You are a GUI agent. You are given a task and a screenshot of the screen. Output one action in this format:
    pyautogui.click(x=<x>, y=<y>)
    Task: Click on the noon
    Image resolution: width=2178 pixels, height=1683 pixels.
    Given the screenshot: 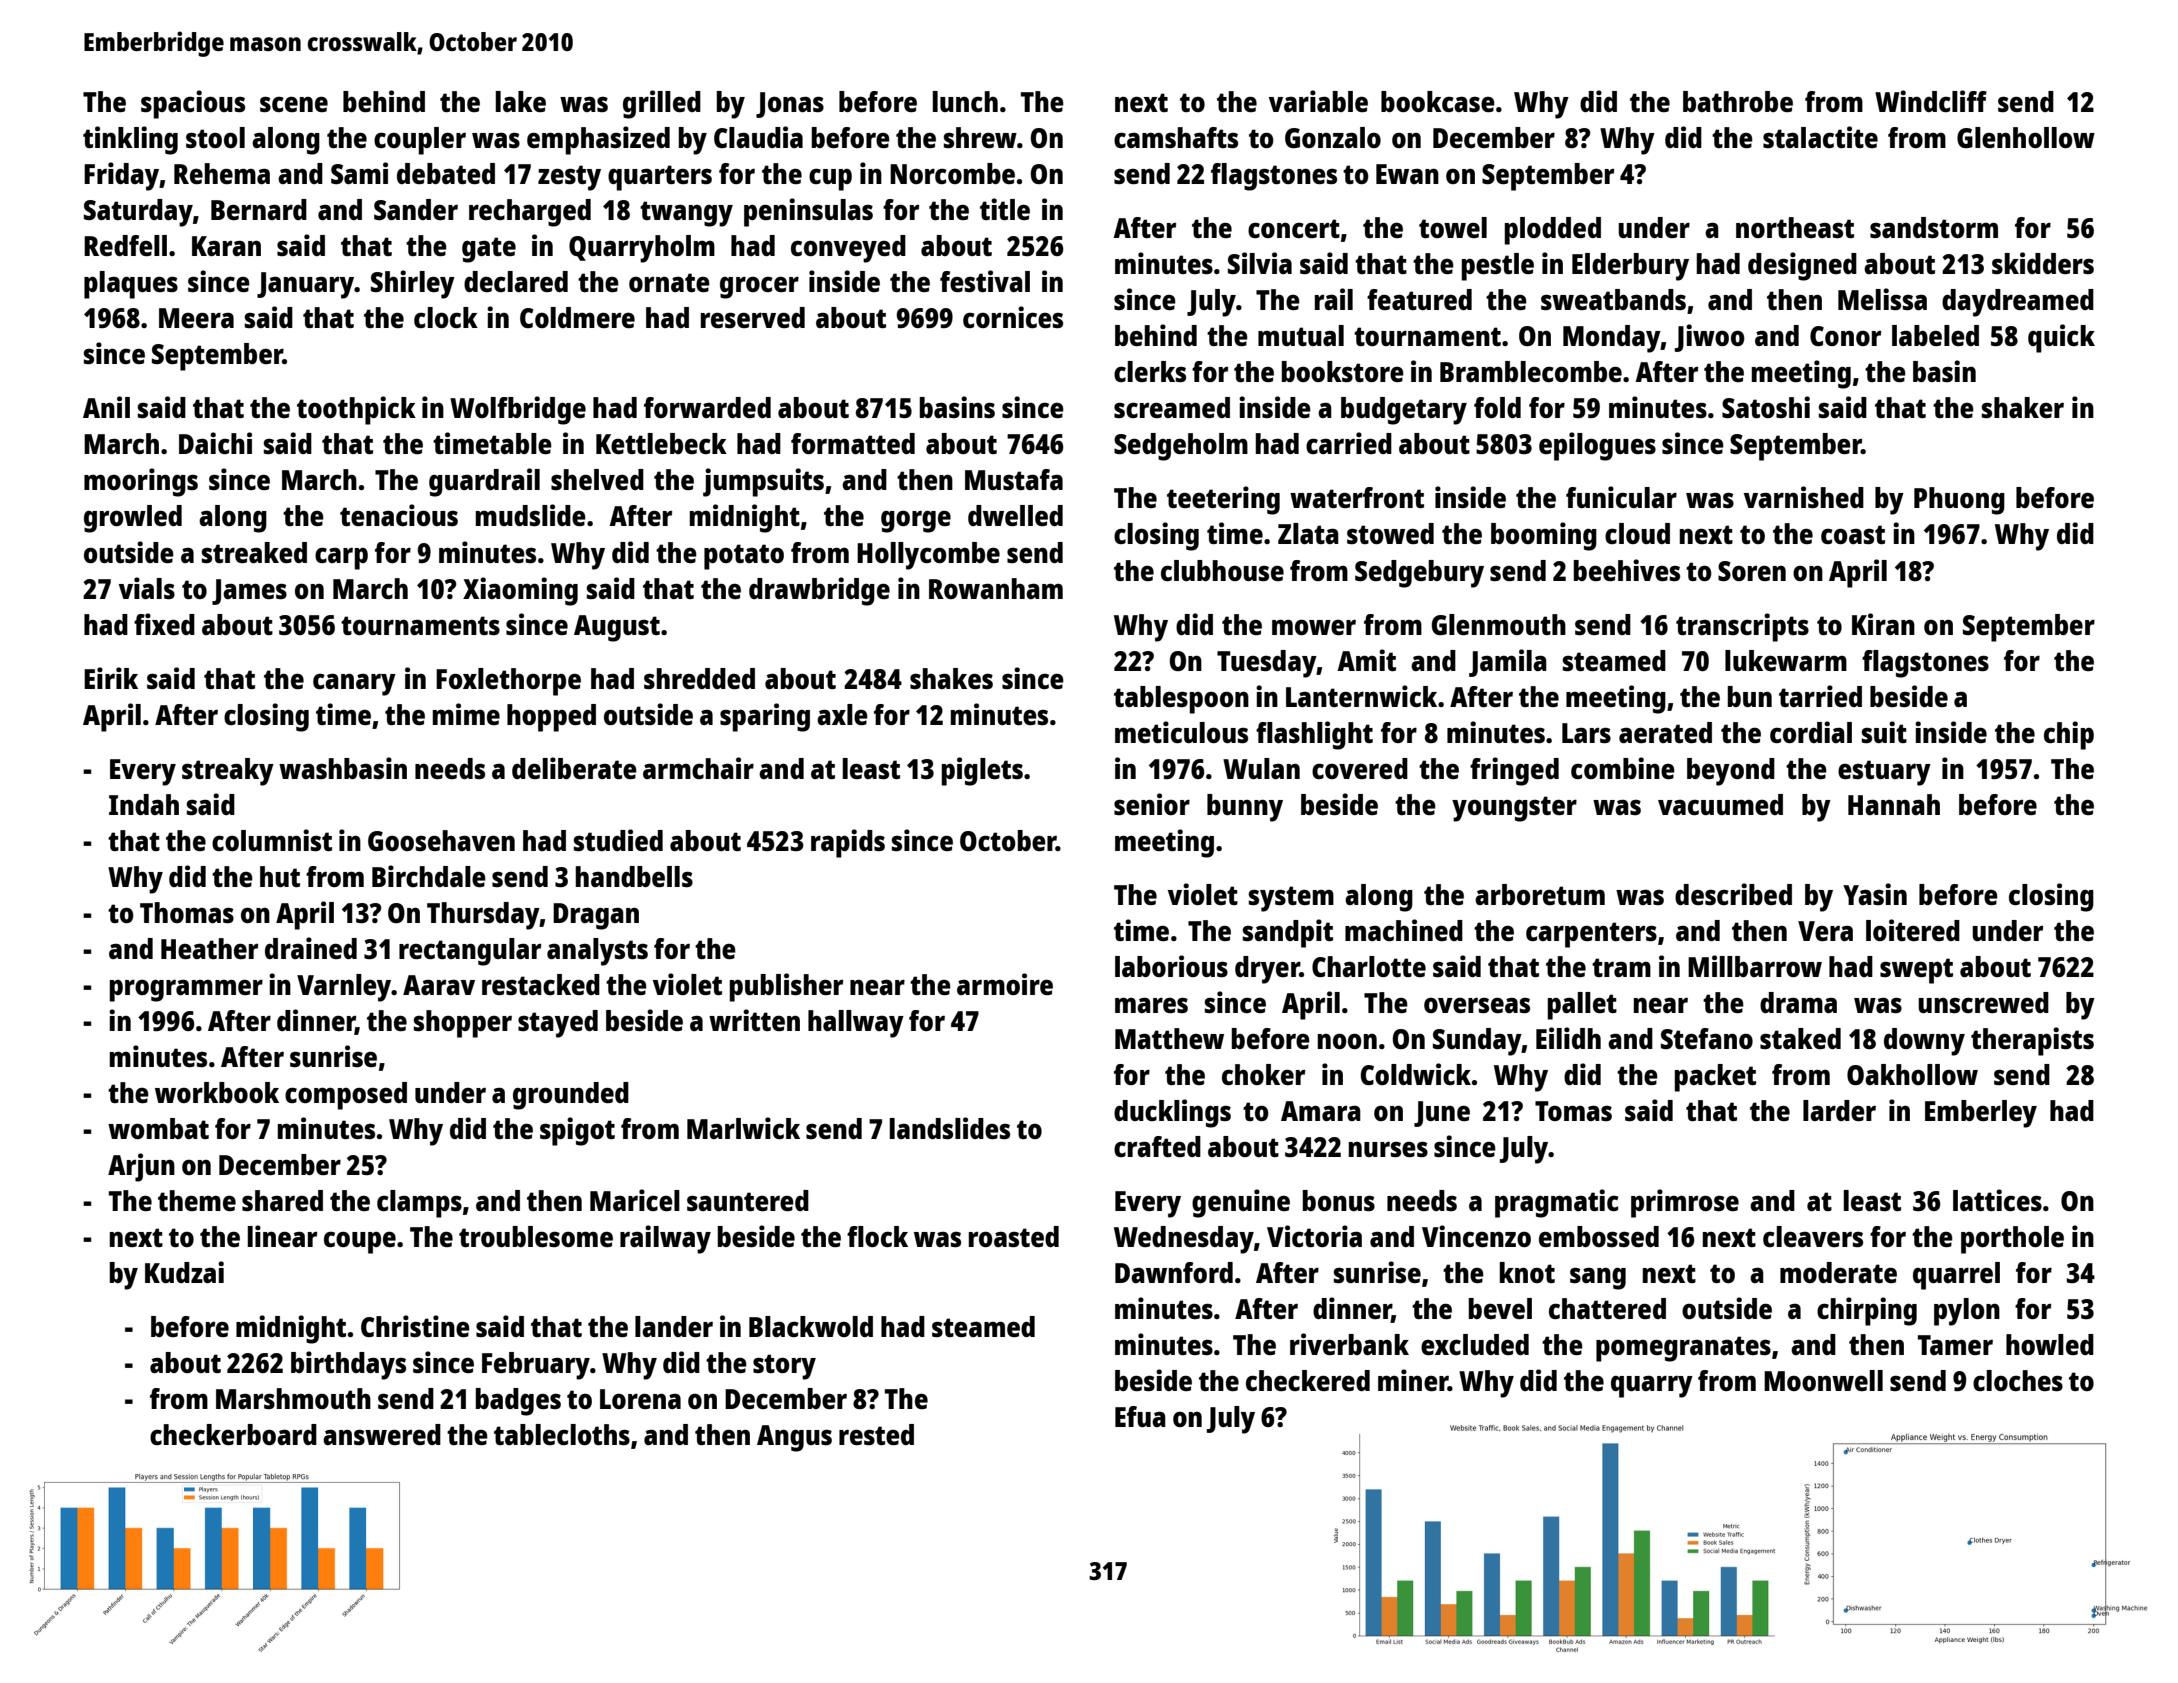 What is the action you would take?
    pyautogui.click(x=1347, y=1041)
